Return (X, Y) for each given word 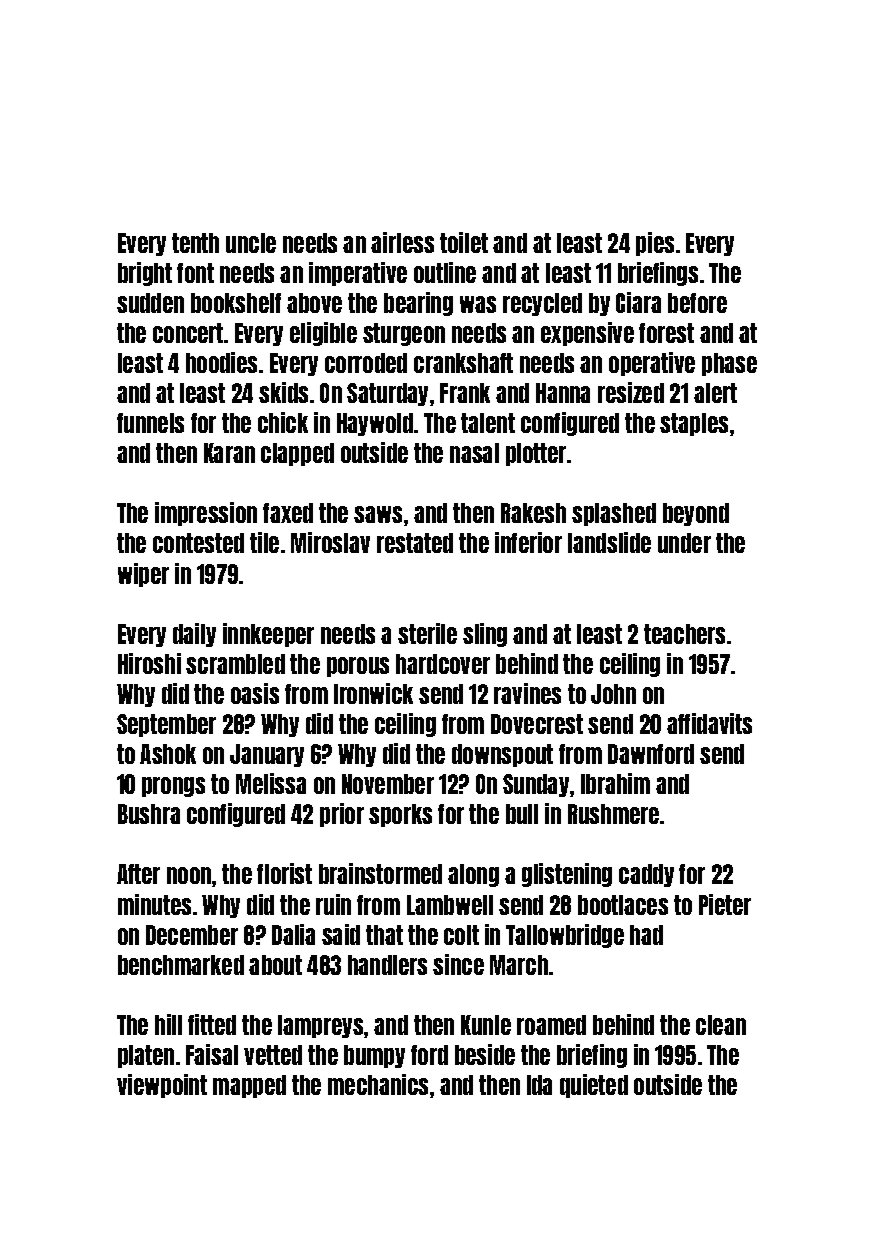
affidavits (709, 723)
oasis (255, 693)
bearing (418, 304)
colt (461, 935)
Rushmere (613, 814)
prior (342, 815)
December (192, 935)
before (697, 303)
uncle (251, 243)
